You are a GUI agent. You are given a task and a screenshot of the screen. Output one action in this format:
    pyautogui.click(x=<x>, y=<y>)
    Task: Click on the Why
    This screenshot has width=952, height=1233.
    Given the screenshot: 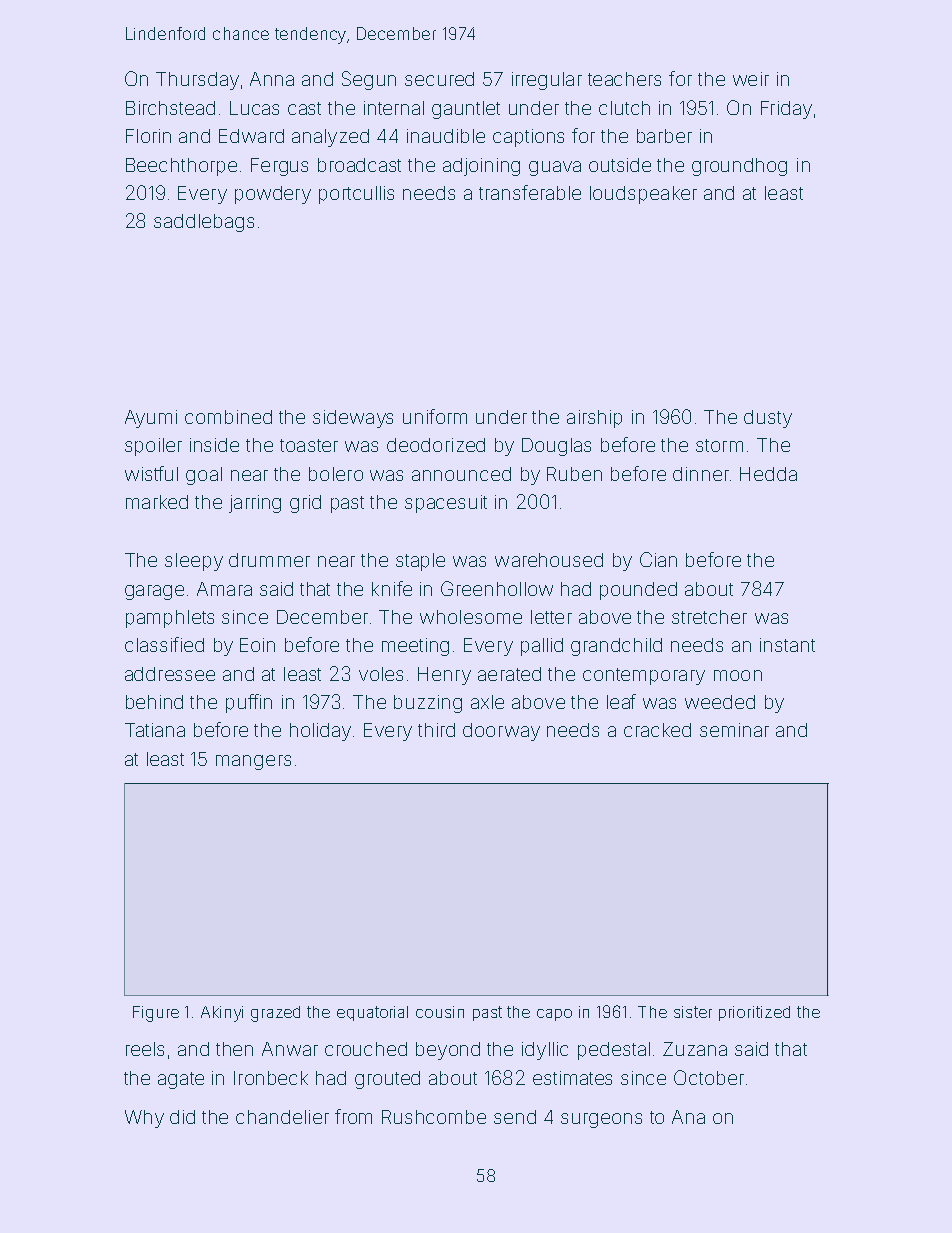 What is the action you would take?
    pyautogui.click(x=144, y=1119)
